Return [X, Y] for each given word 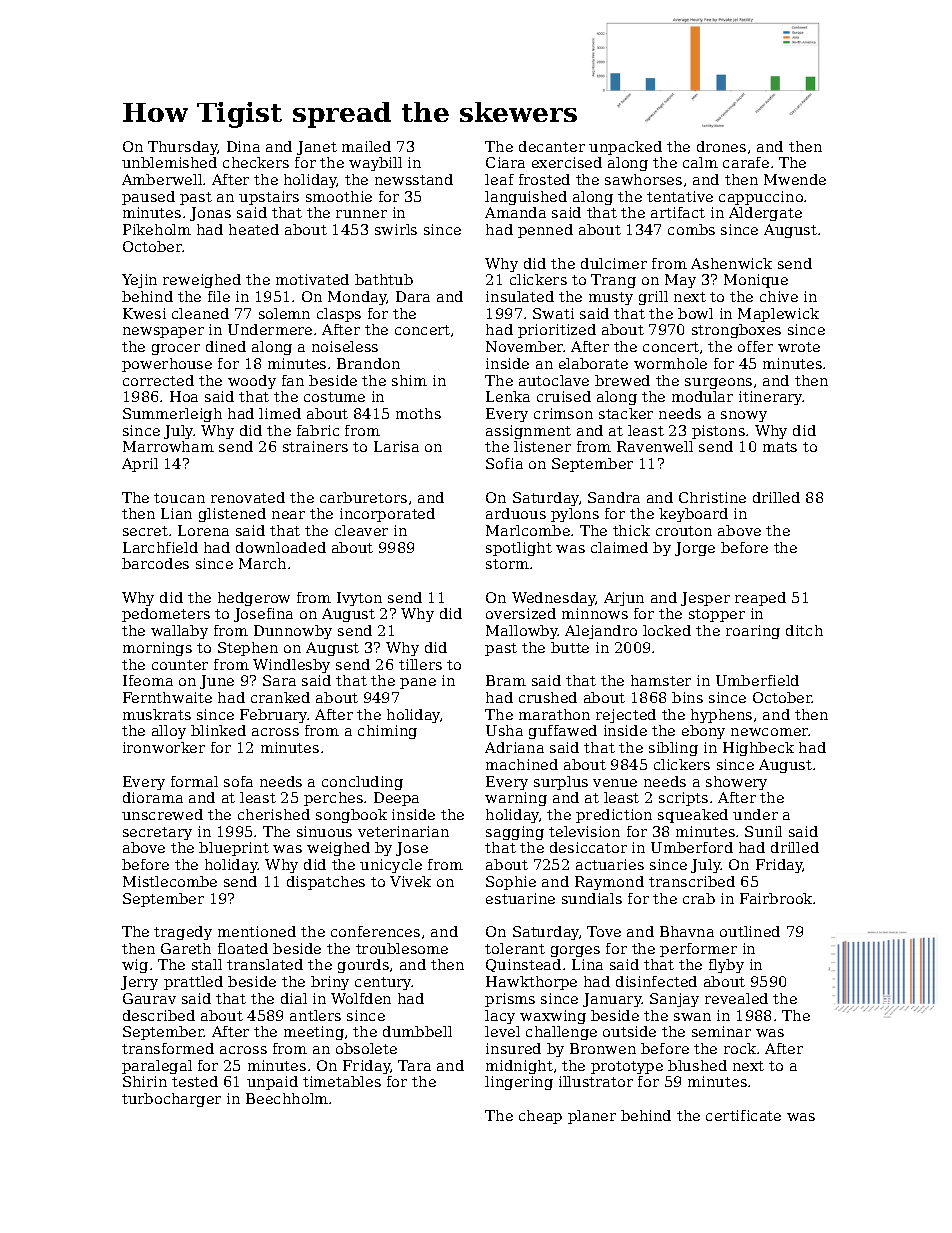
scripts [683, 799]
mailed [366, 146]
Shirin [145, 1081]
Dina [243, 146]
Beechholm [287, 1098]
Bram [506, 680]
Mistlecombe [170, 881]
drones [721, 146]
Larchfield [160, 547]
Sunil [763, 831]
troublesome [402, 948]
